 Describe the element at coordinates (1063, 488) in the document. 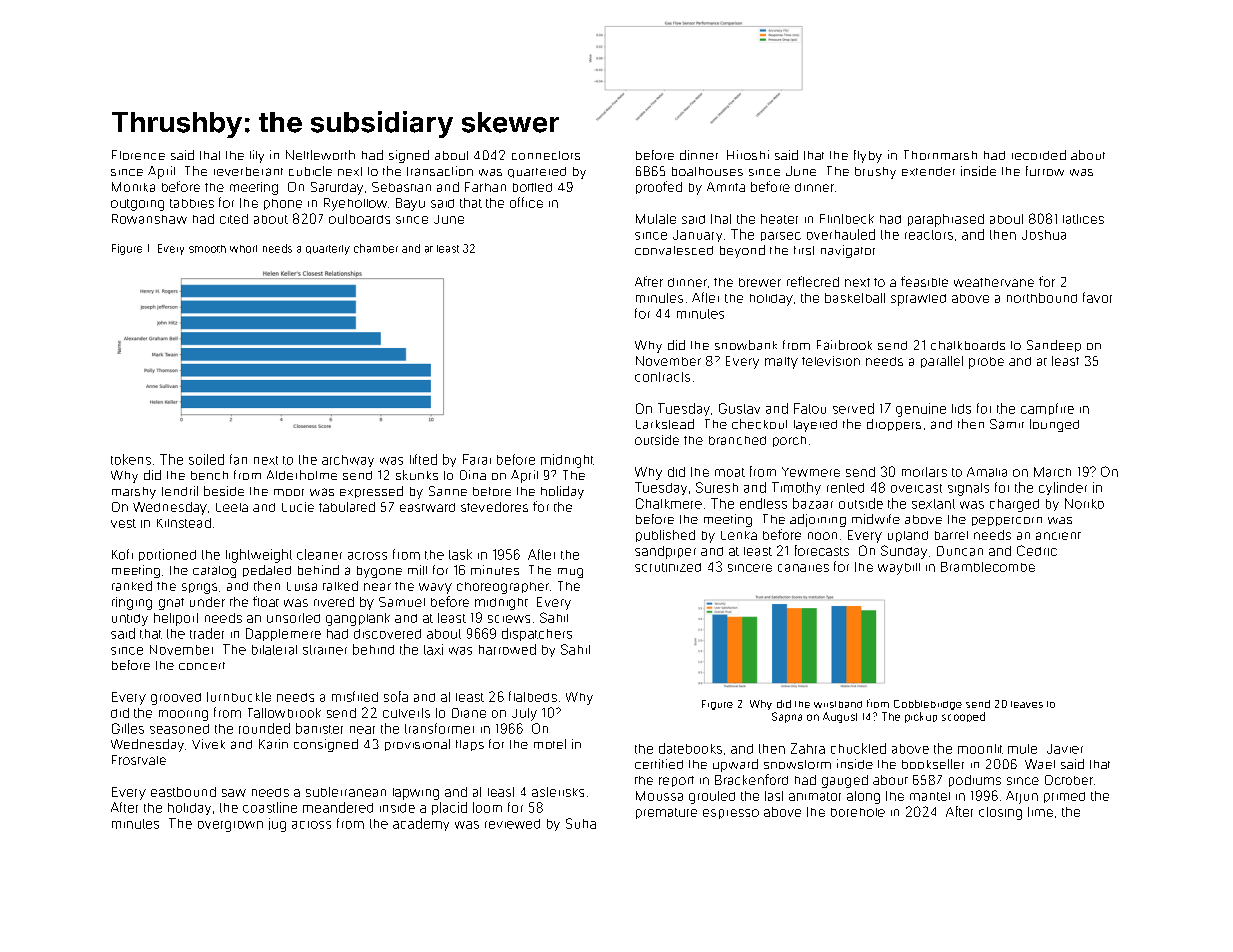

I see `cylinder` at that location.
